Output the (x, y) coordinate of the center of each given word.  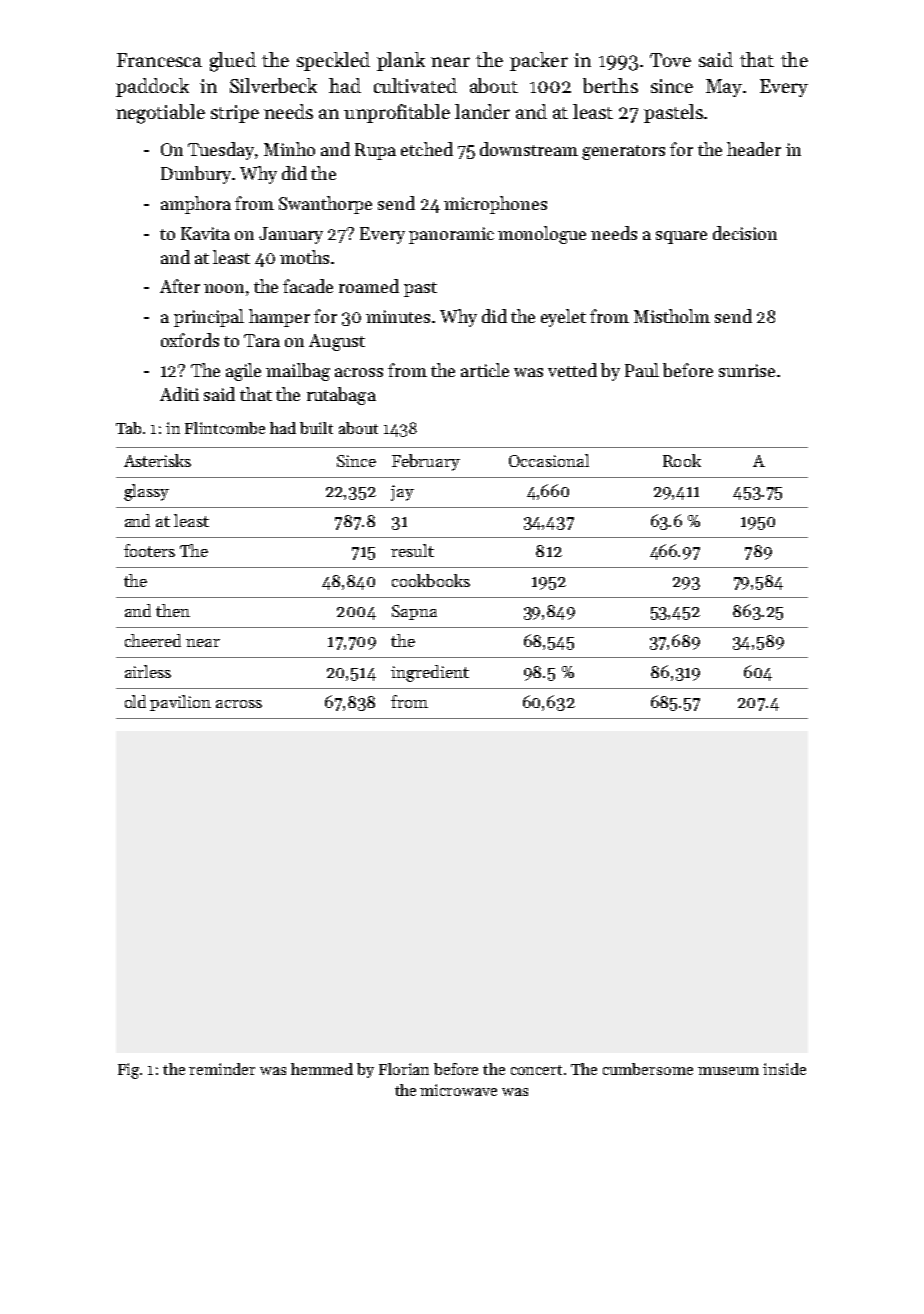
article (485, 370)
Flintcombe (225, 428)
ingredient (430, 673)
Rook (682, 460)
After (180, 286)
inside (784, 1069)
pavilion (180, 703)
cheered (153, 640)
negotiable (160, 114)
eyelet (563, 318)
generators (623, 152)
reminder (222, 1069)
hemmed (322, 1069)
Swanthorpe (325, 205)
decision (745, 233)
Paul (642, 370)
